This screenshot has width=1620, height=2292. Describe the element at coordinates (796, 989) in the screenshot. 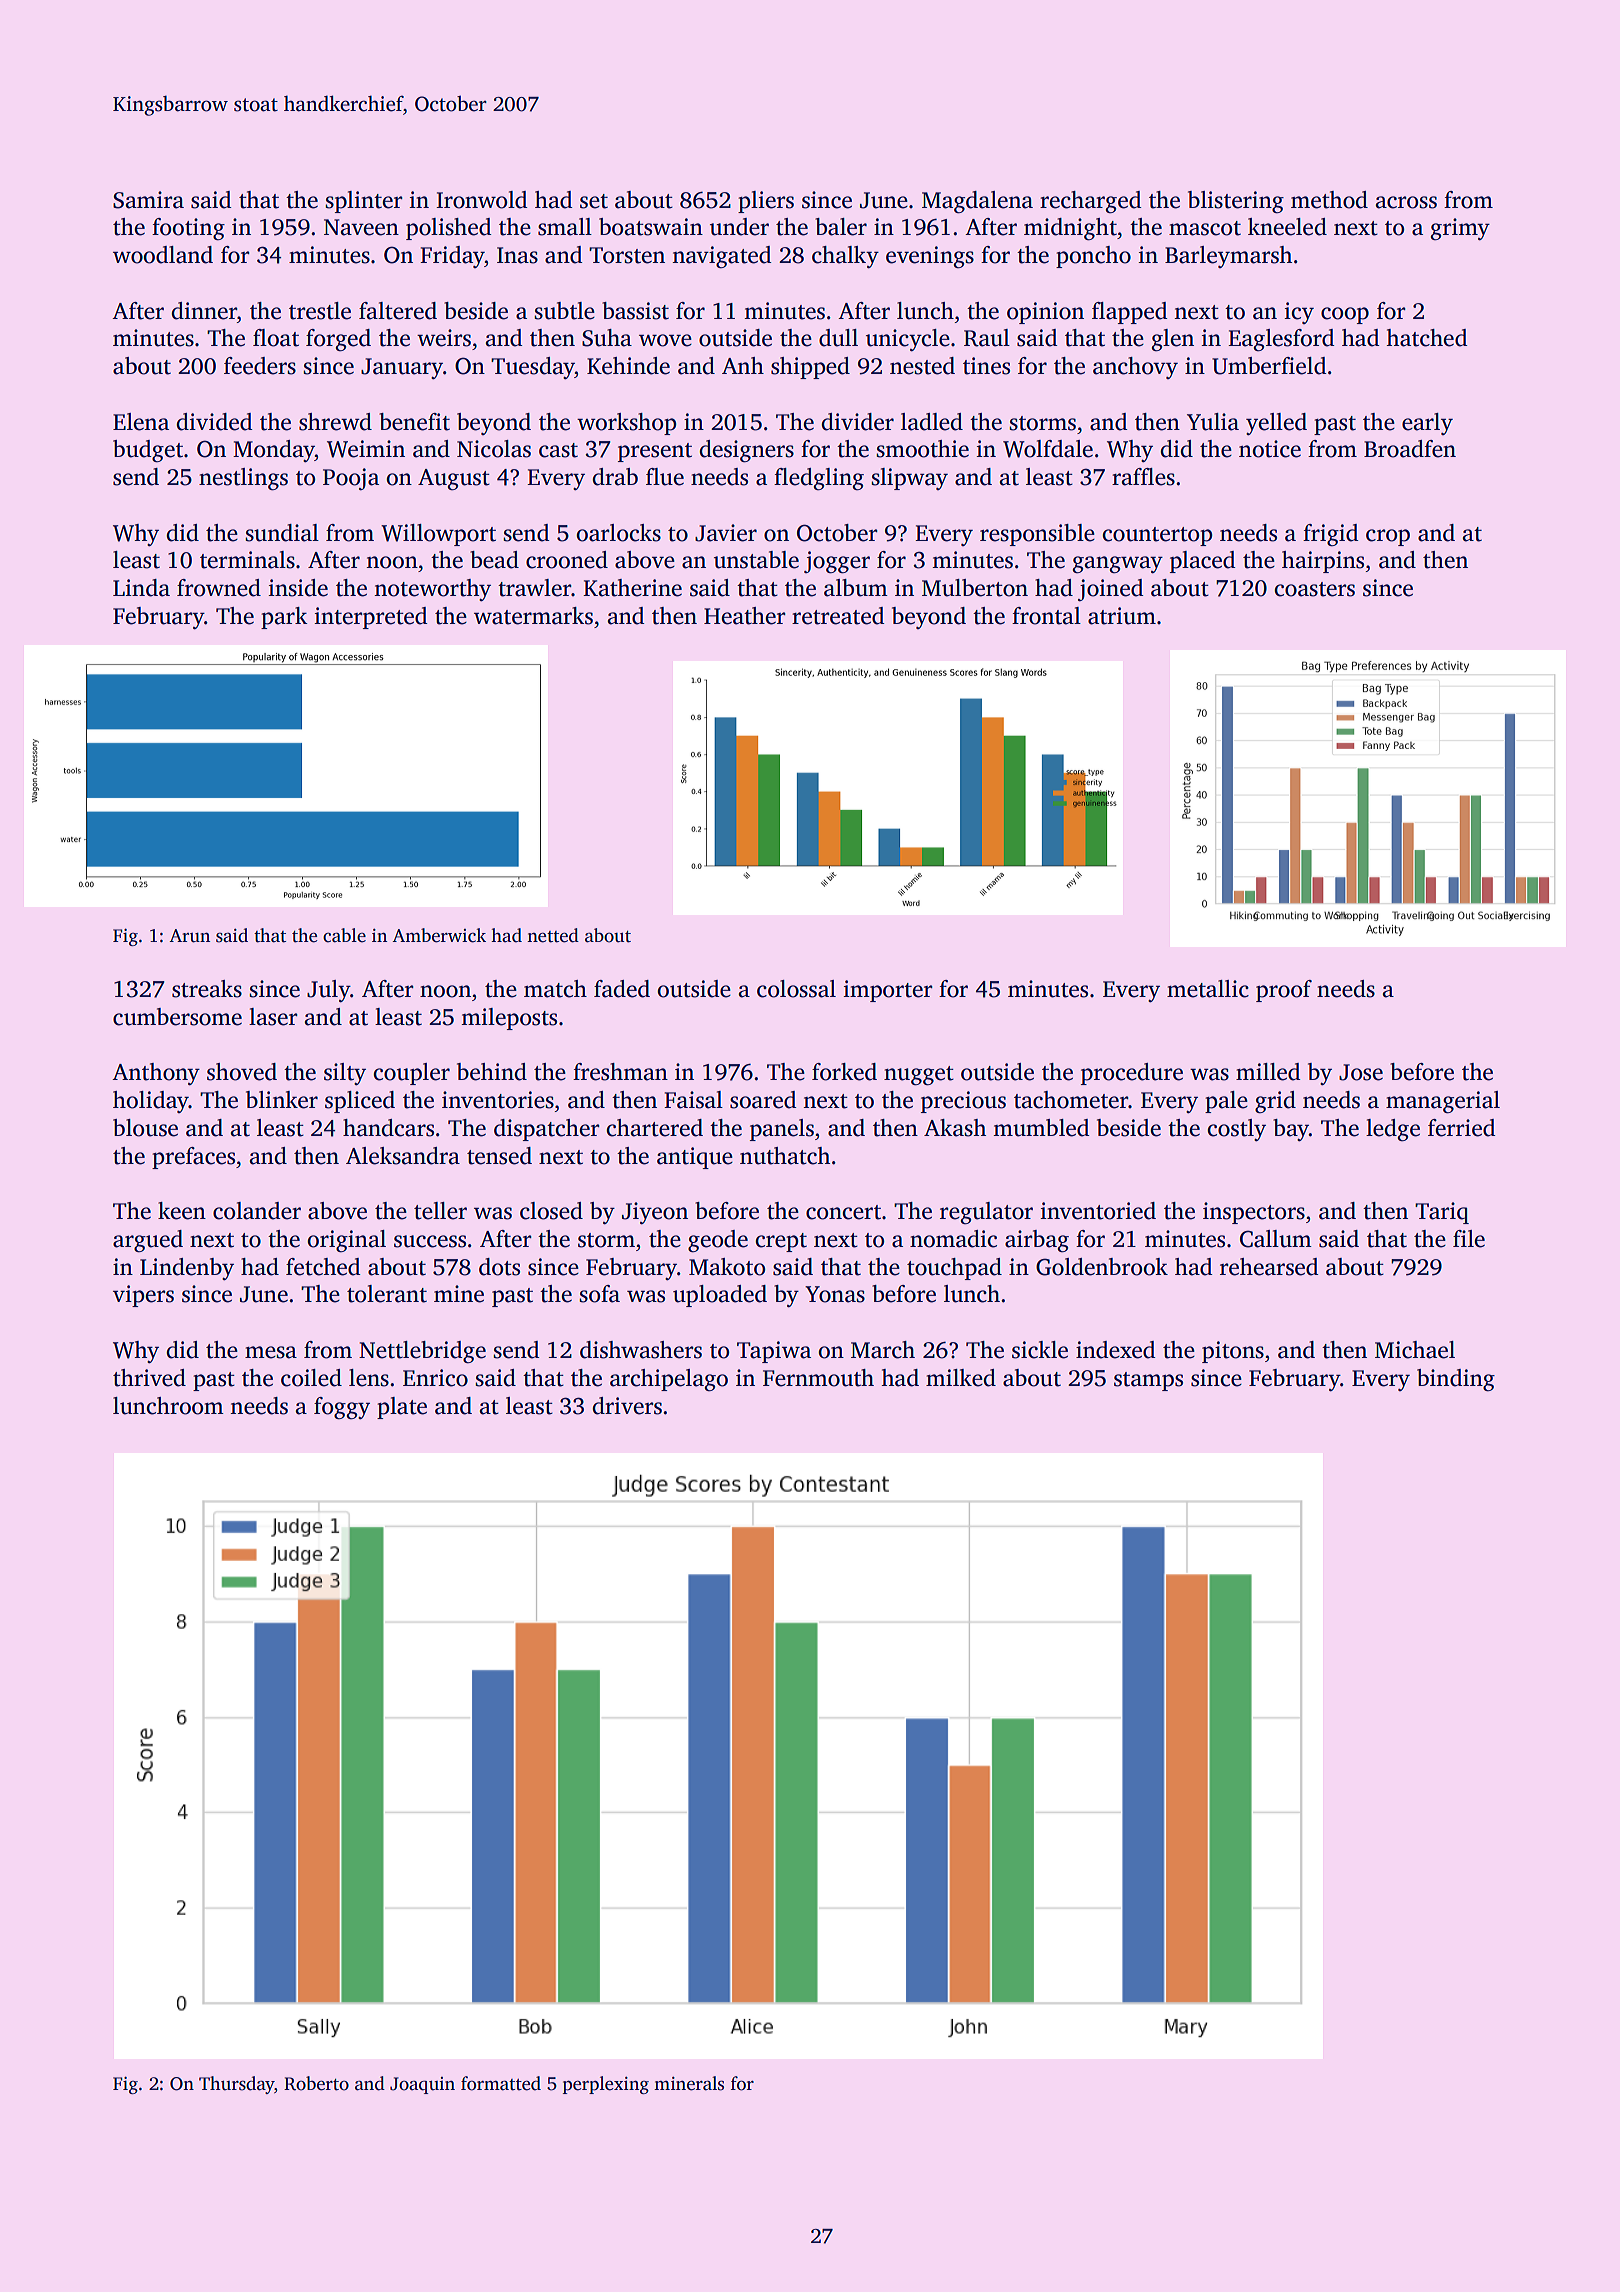

I see `colossal` at that location.
